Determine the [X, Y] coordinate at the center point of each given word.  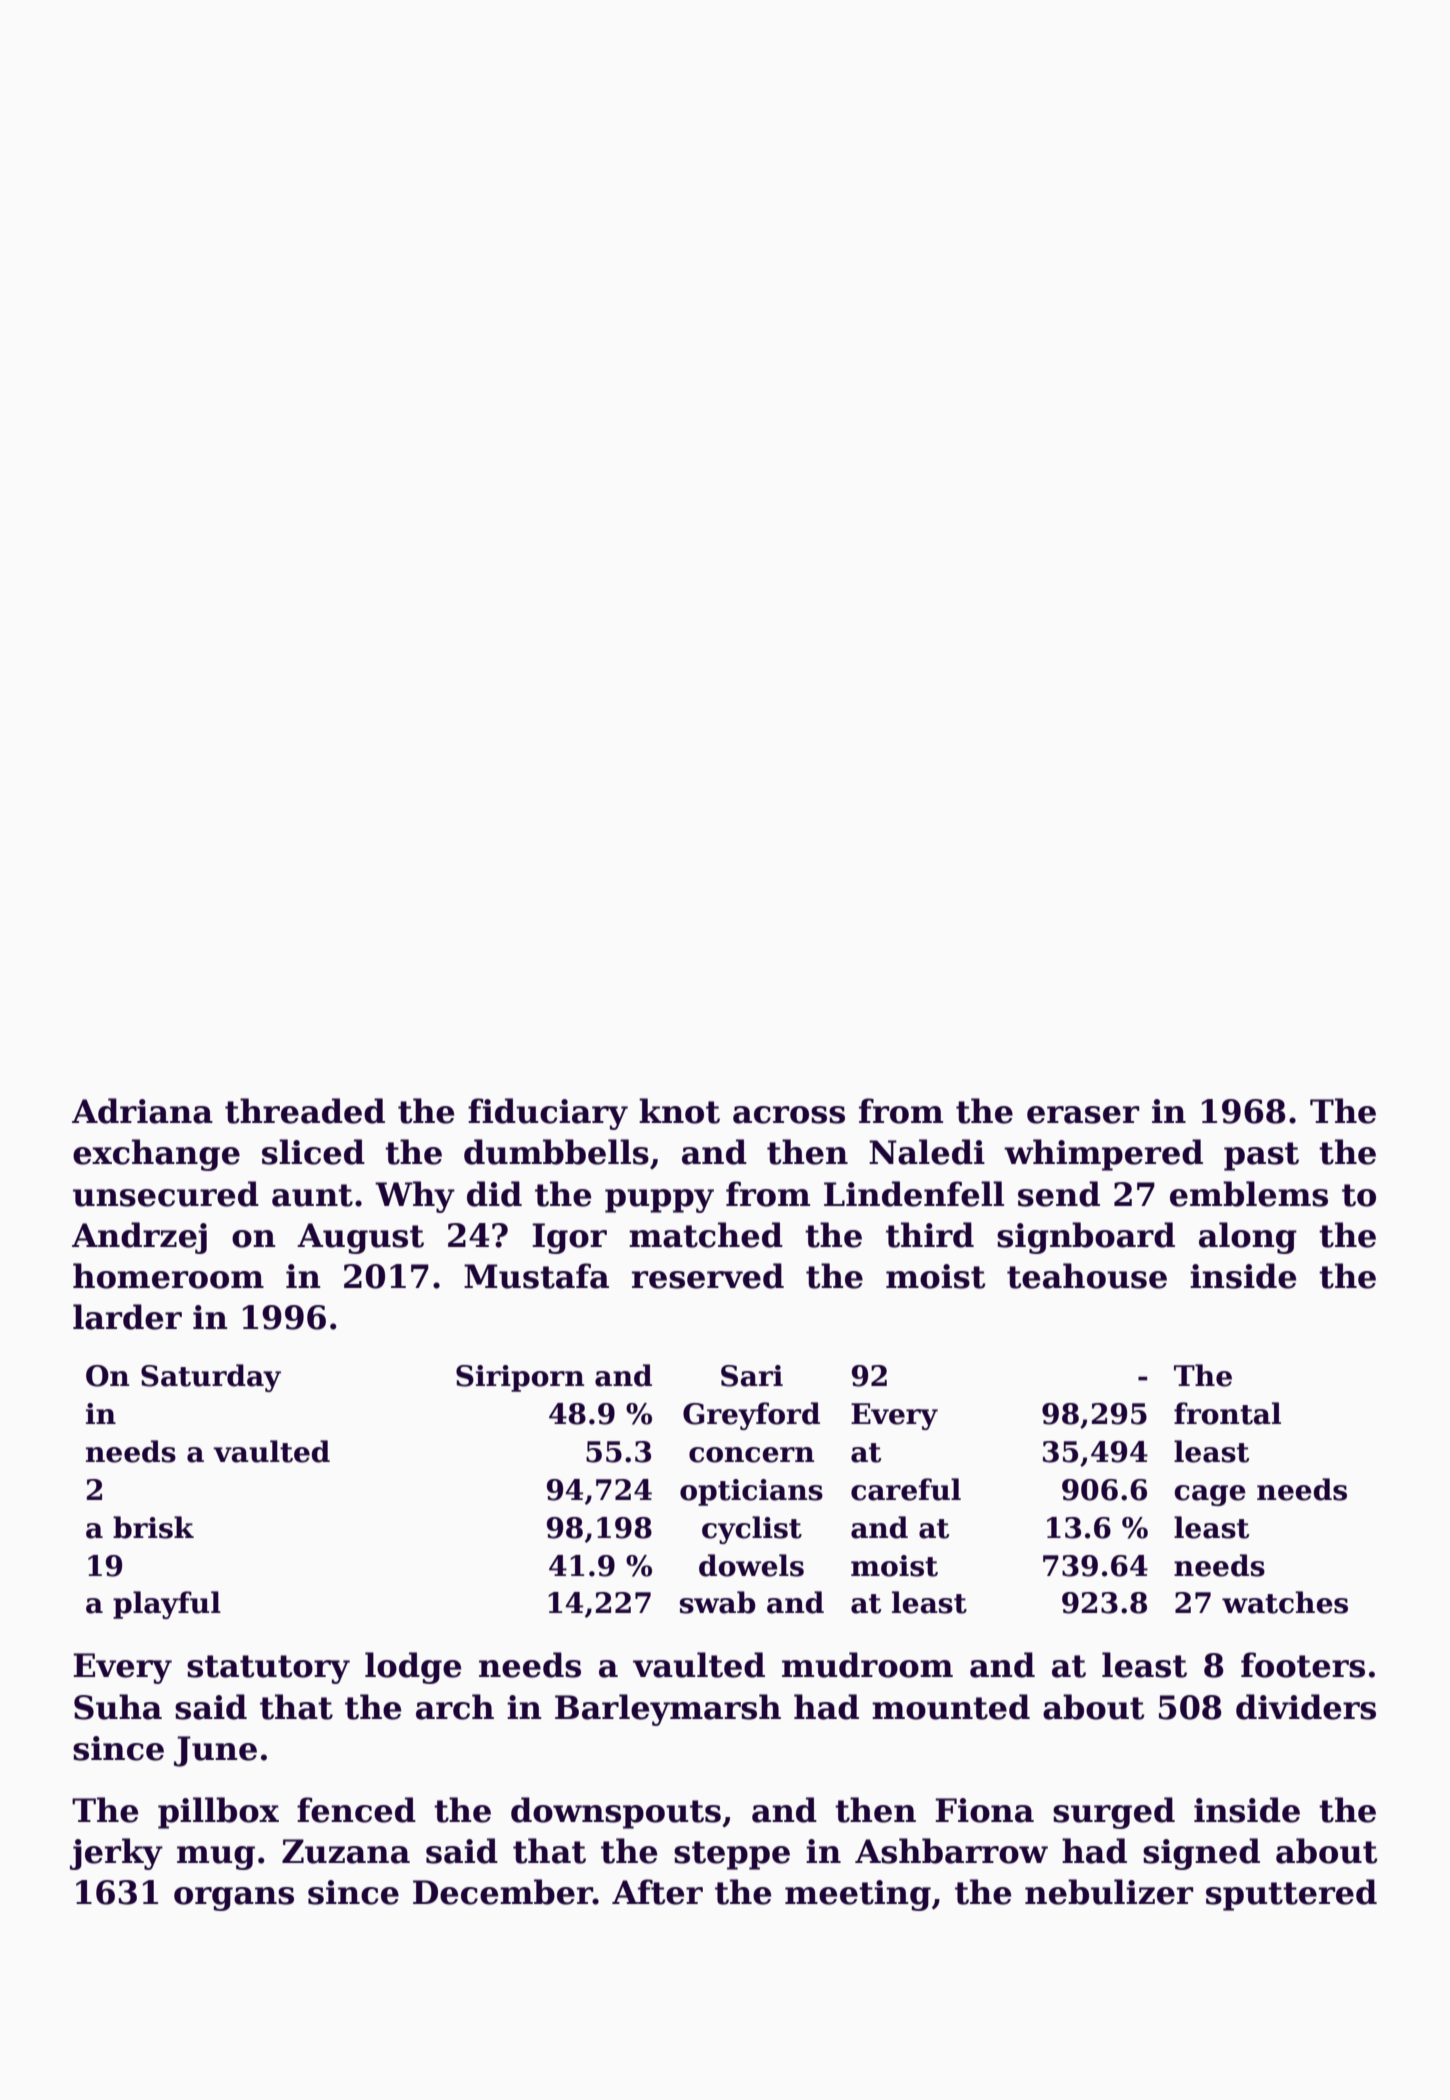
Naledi [927, 1152]
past [1261, 1156]
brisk [153, 1527]
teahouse [1087, 1276]
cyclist [752, 1530]
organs [234, 1899]
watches [1285, 1602]
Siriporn [520, 1378]
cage [1210, 1495]
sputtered [1291, 1895]
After [657, 1892]
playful [167, 1605]
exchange [156, 1155]
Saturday [211, 1378]
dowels [751, 1565]
